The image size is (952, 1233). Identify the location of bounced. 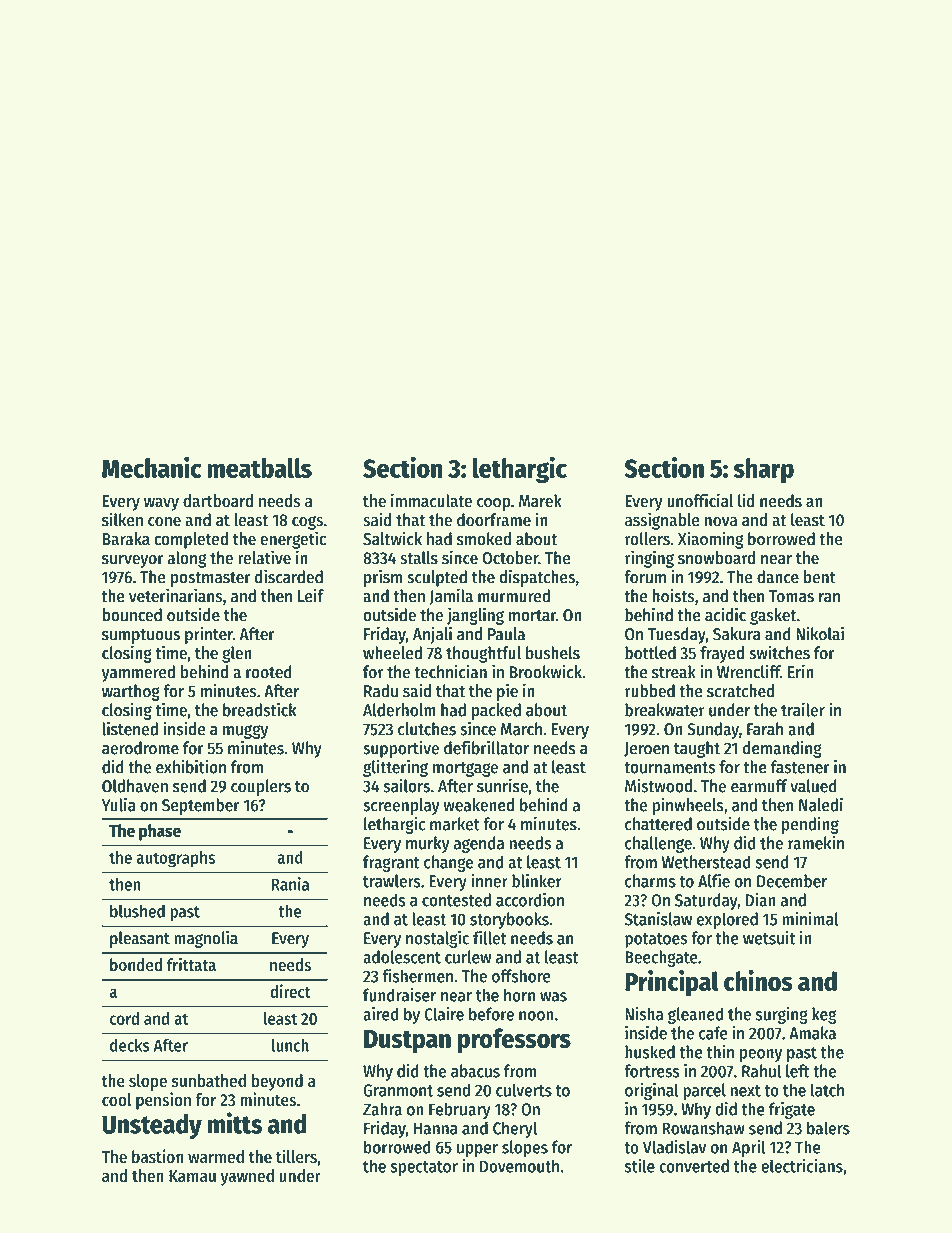
(132, 615).
